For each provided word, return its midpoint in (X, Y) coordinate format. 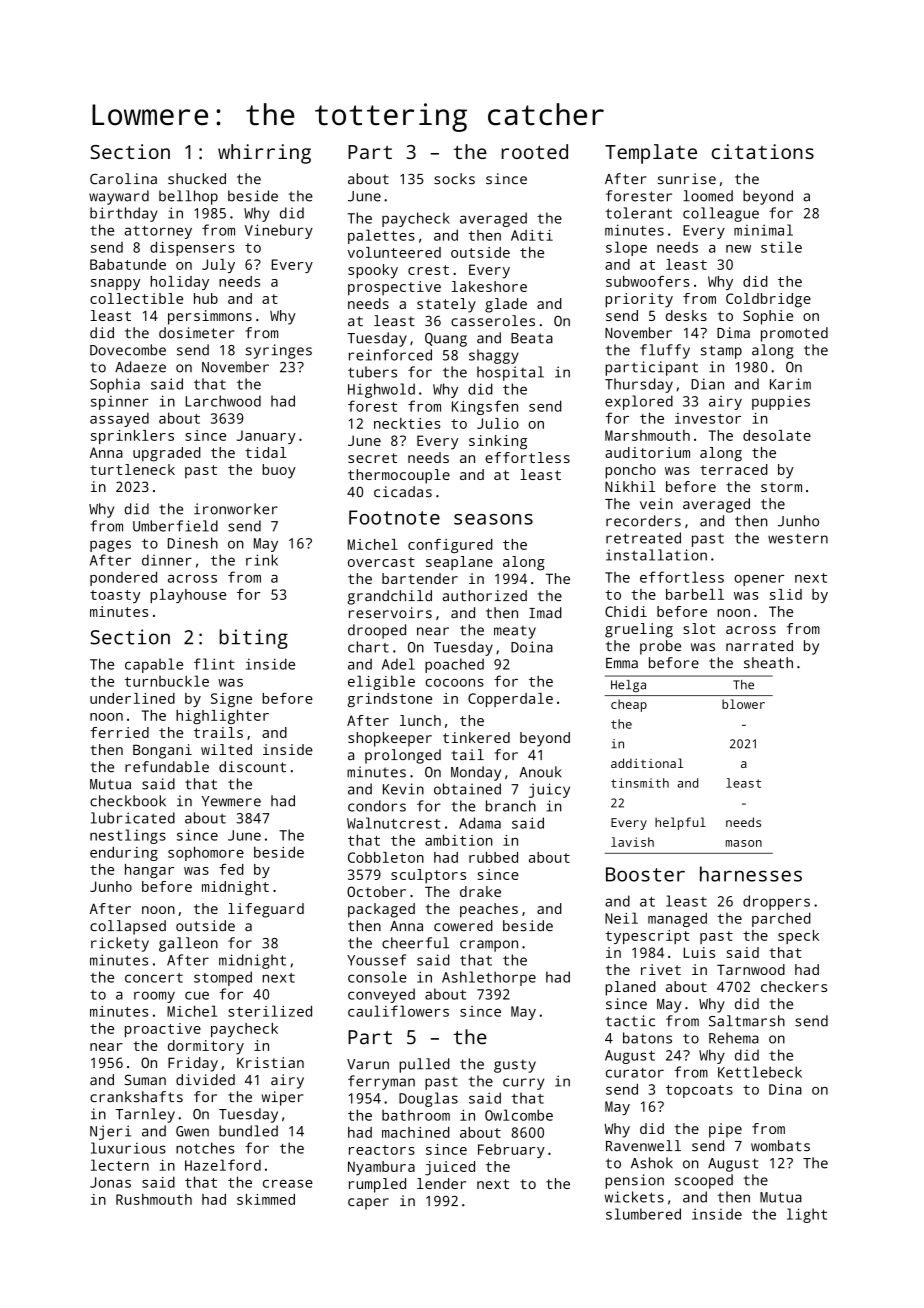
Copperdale (510, 700)
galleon (188, 944)
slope (626, 248)
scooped (704, 1181)
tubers (372, 372)
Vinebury (279, 231)
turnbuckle (167, 681)
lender (441, 1183)
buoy (279, 471)
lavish (632, 842)
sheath (768, 663)
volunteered (394, 252)
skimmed (266, 1199)
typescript (647, 937)
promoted (794, 334)
